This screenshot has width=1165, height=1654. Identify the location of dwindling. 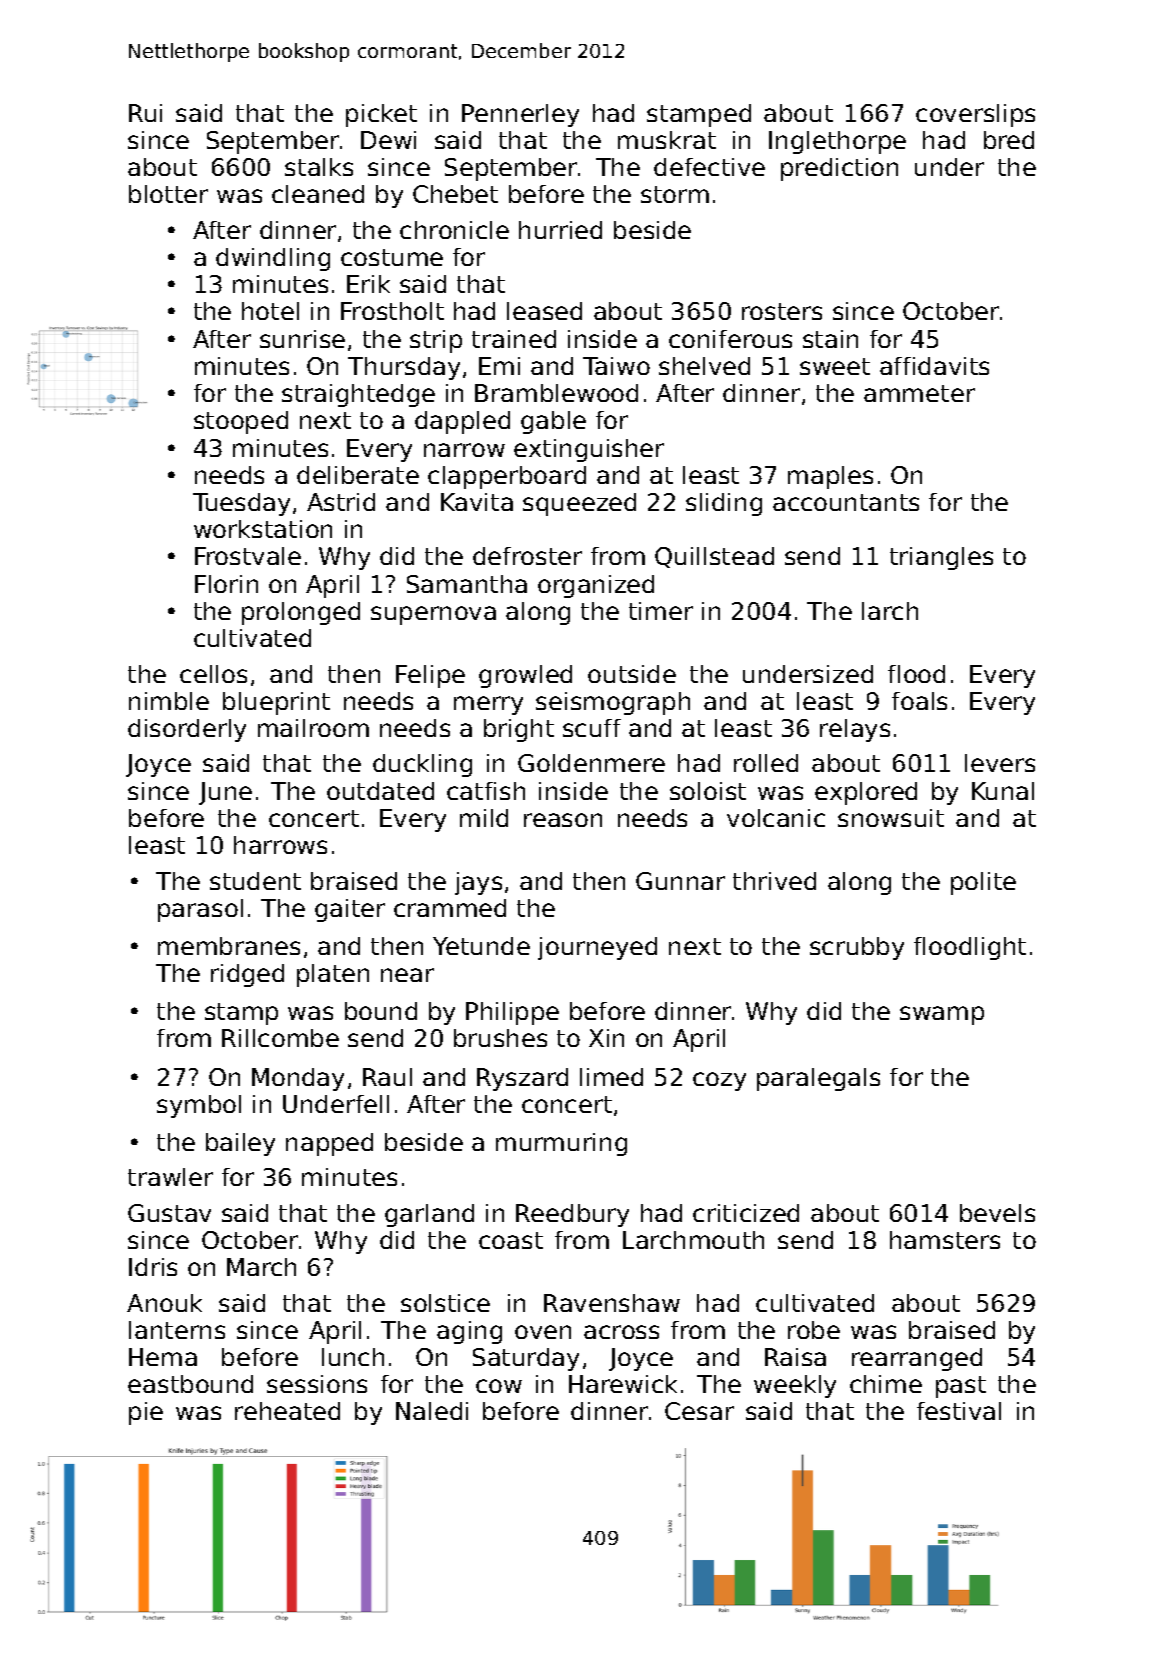
(273, 259).
